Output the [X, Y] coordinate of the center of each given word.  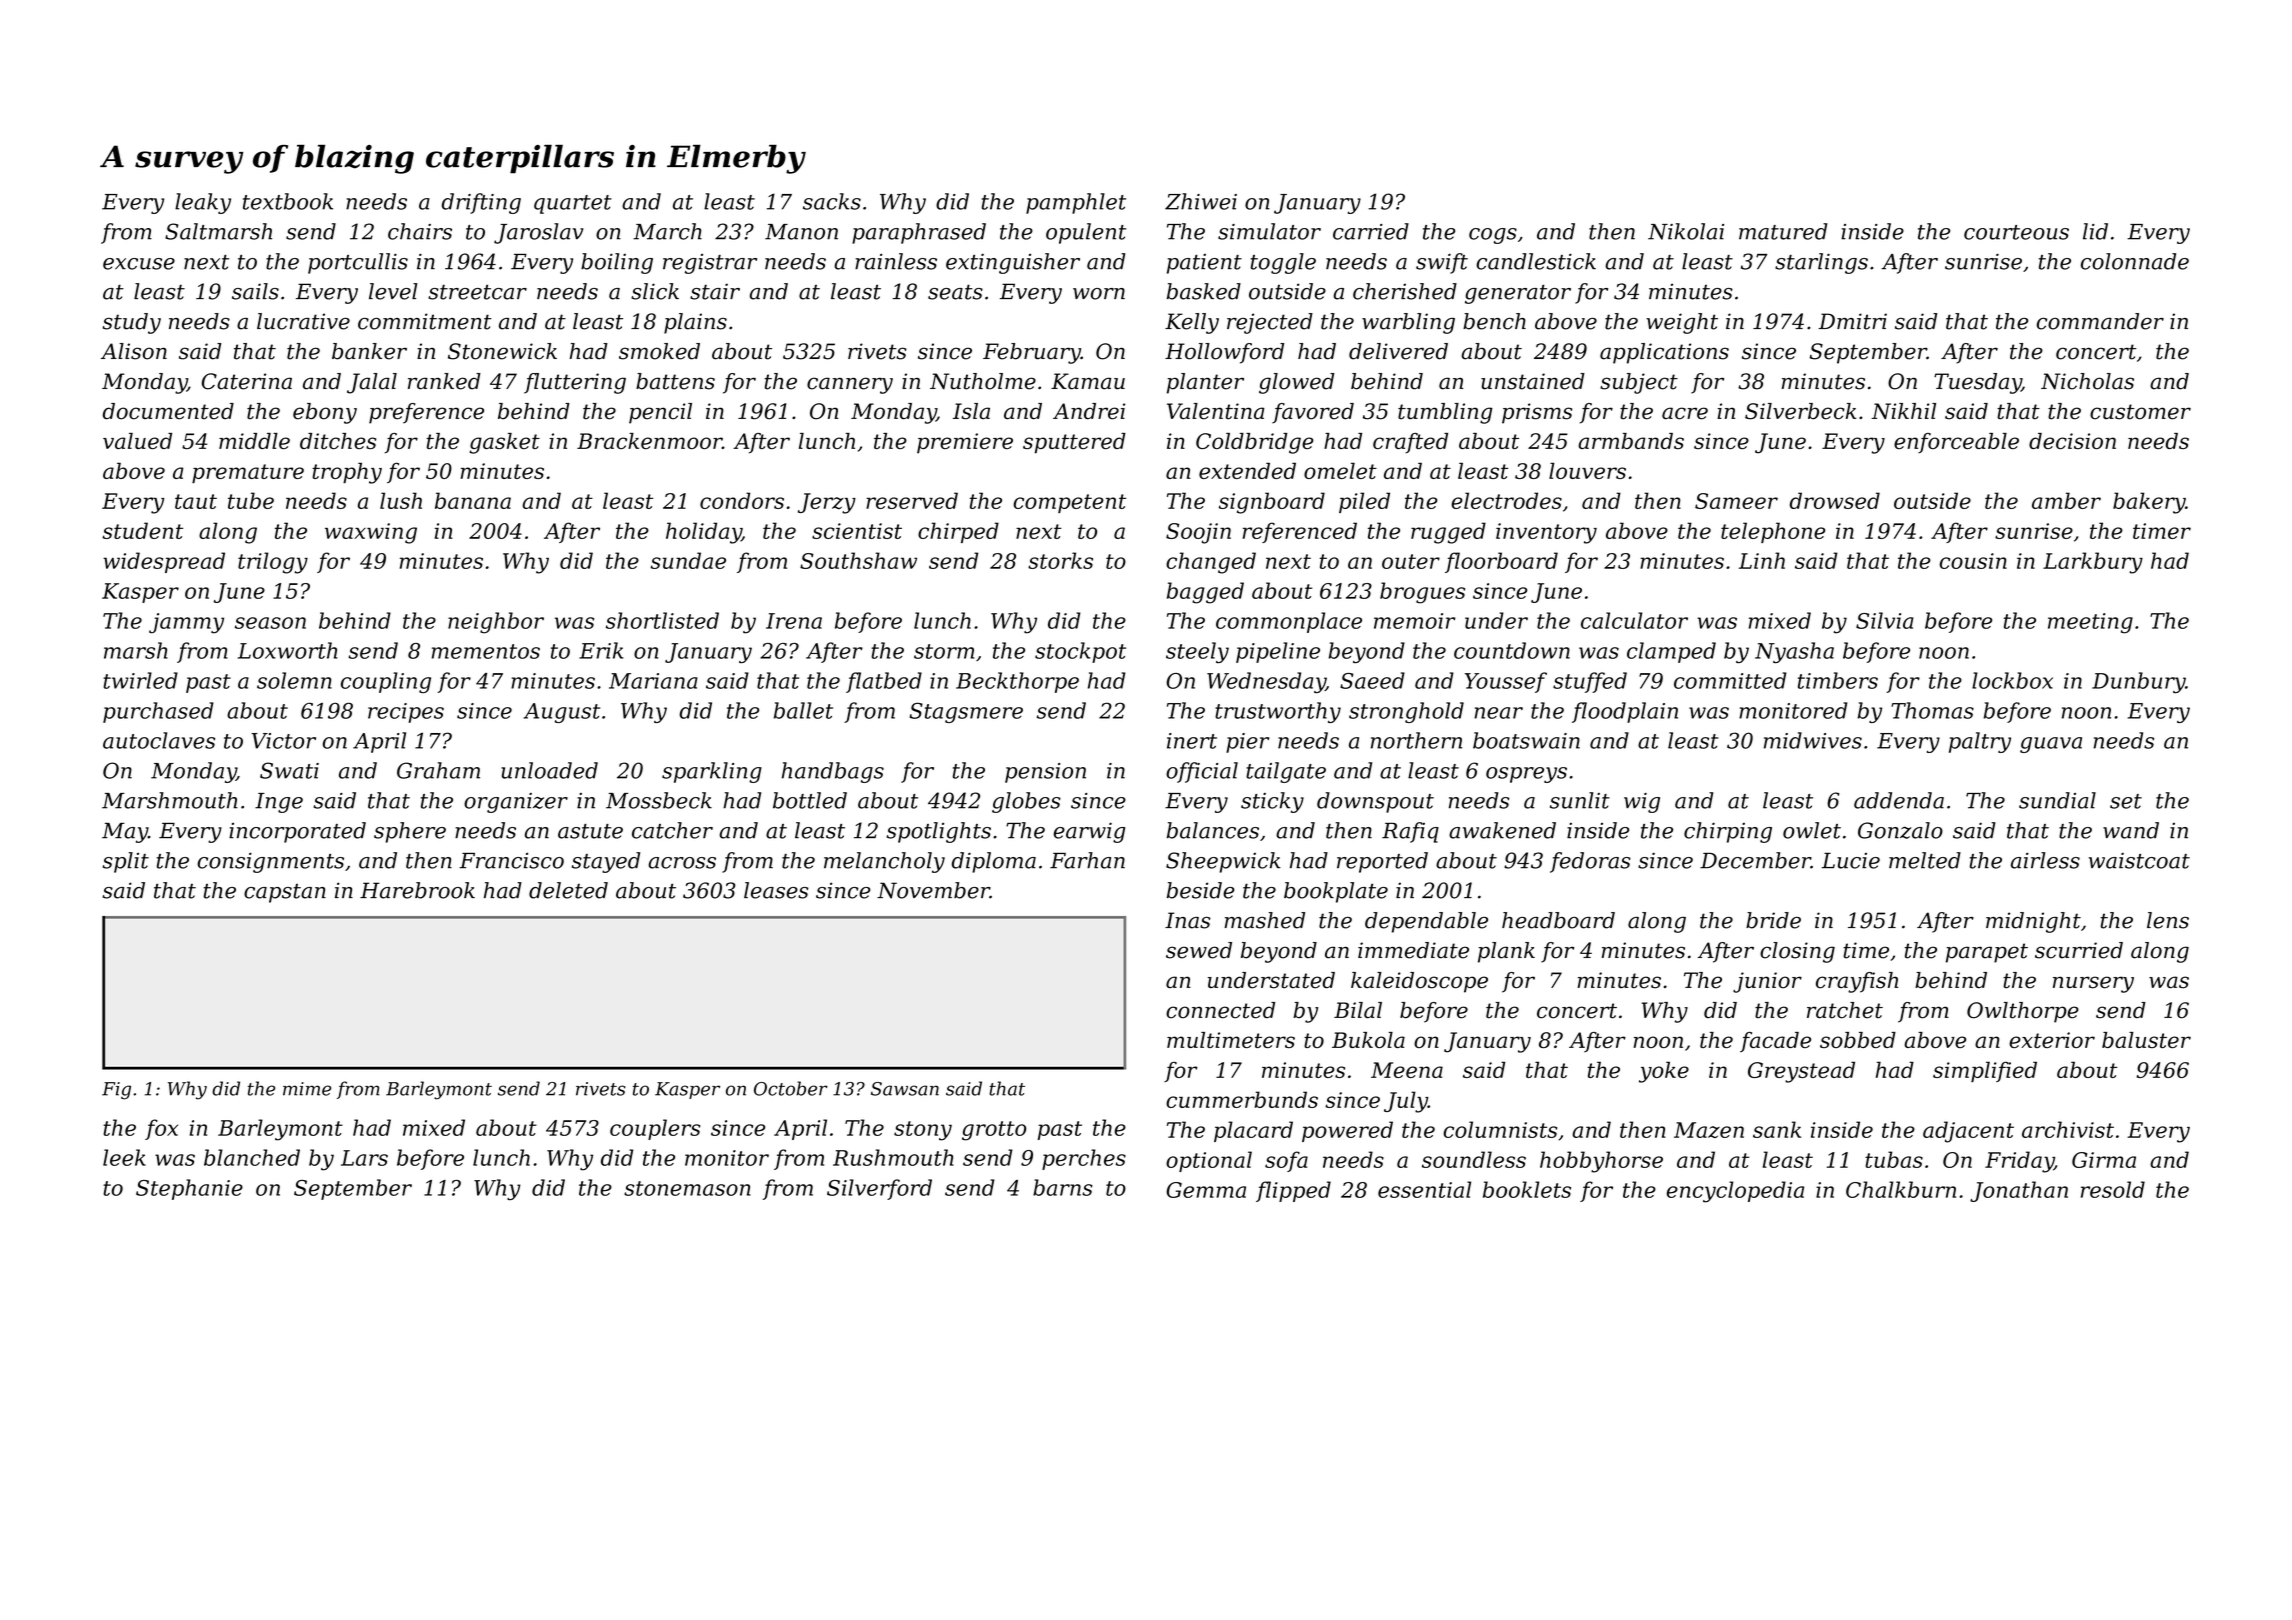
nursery [2093, 984]
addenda [1899, 800]
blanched [252, 1157]
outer [1411, 561]
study [132, 323]
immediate [1413, 950]
